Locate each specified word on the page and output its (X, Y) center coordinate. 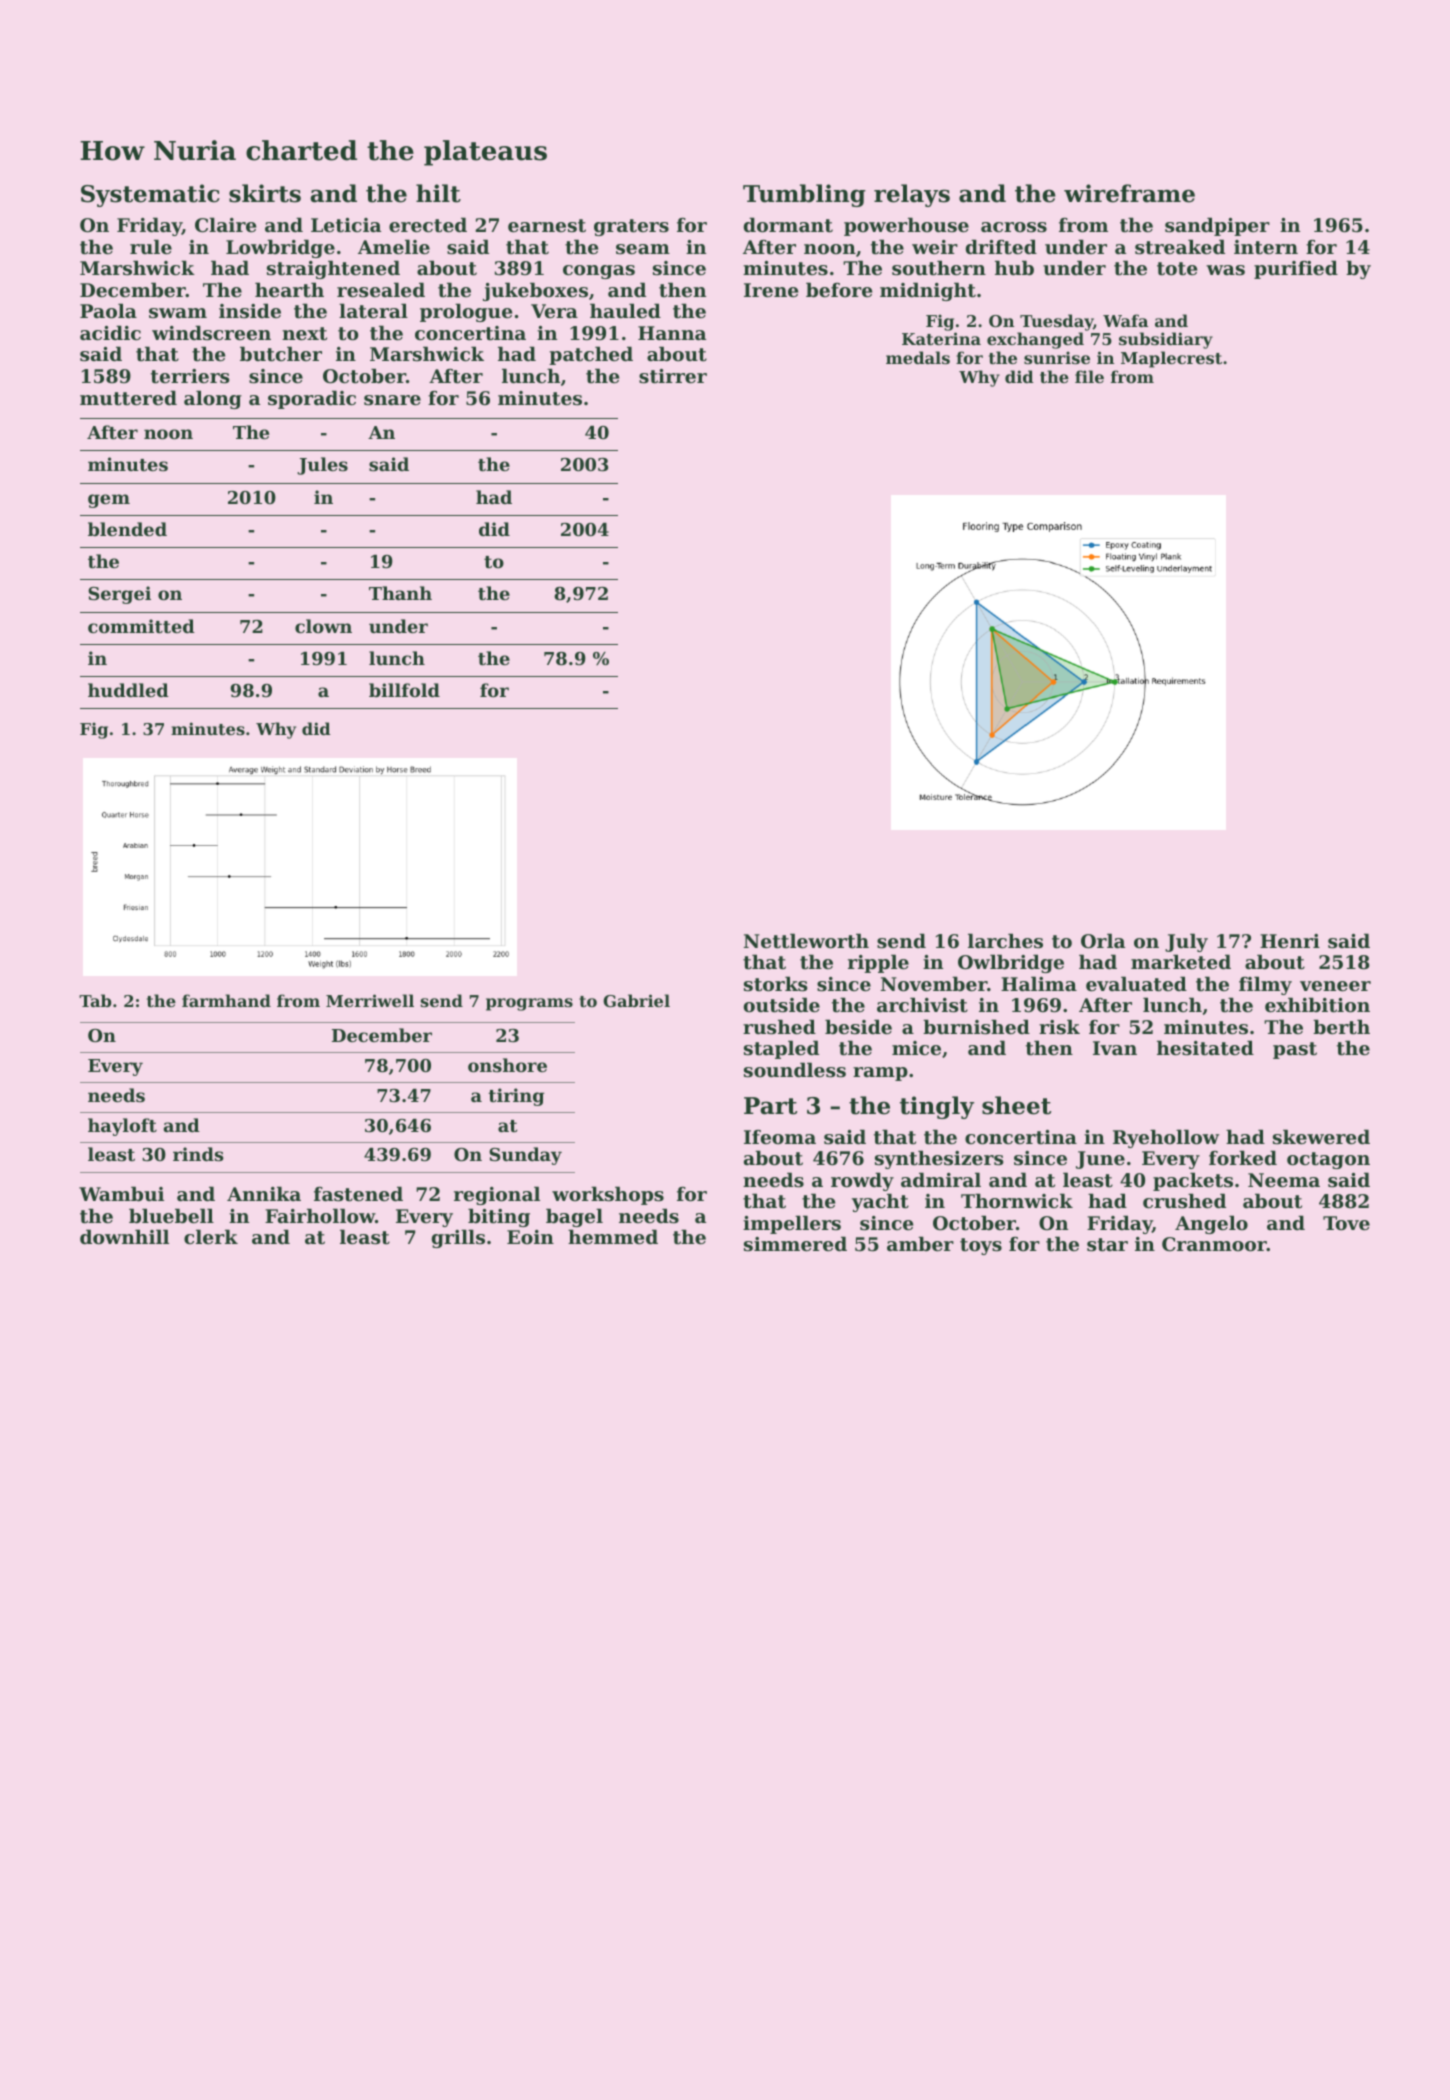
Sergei (119, 595)
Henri (1290, 941)
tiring (516, 1097)
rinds (198, 1154)
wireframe (1129, 193)
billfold (404, 690)
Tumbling (804, 195)
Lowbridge (280, 248)
